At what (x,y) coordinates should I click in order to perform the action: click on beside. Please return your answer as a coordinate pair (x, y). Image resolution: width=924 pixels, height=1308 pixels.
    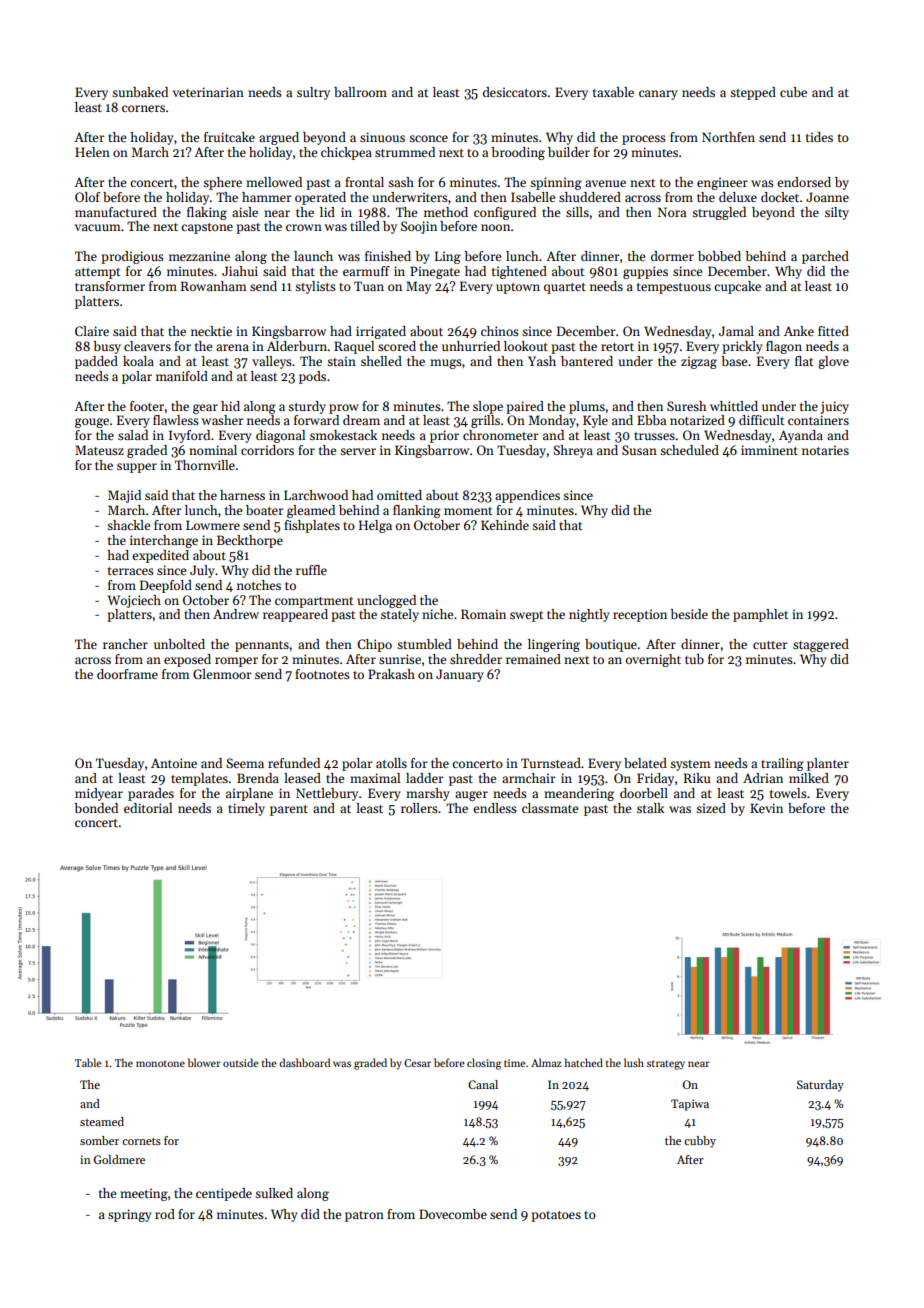
    Looking at the image, I should click on (689, 614).
